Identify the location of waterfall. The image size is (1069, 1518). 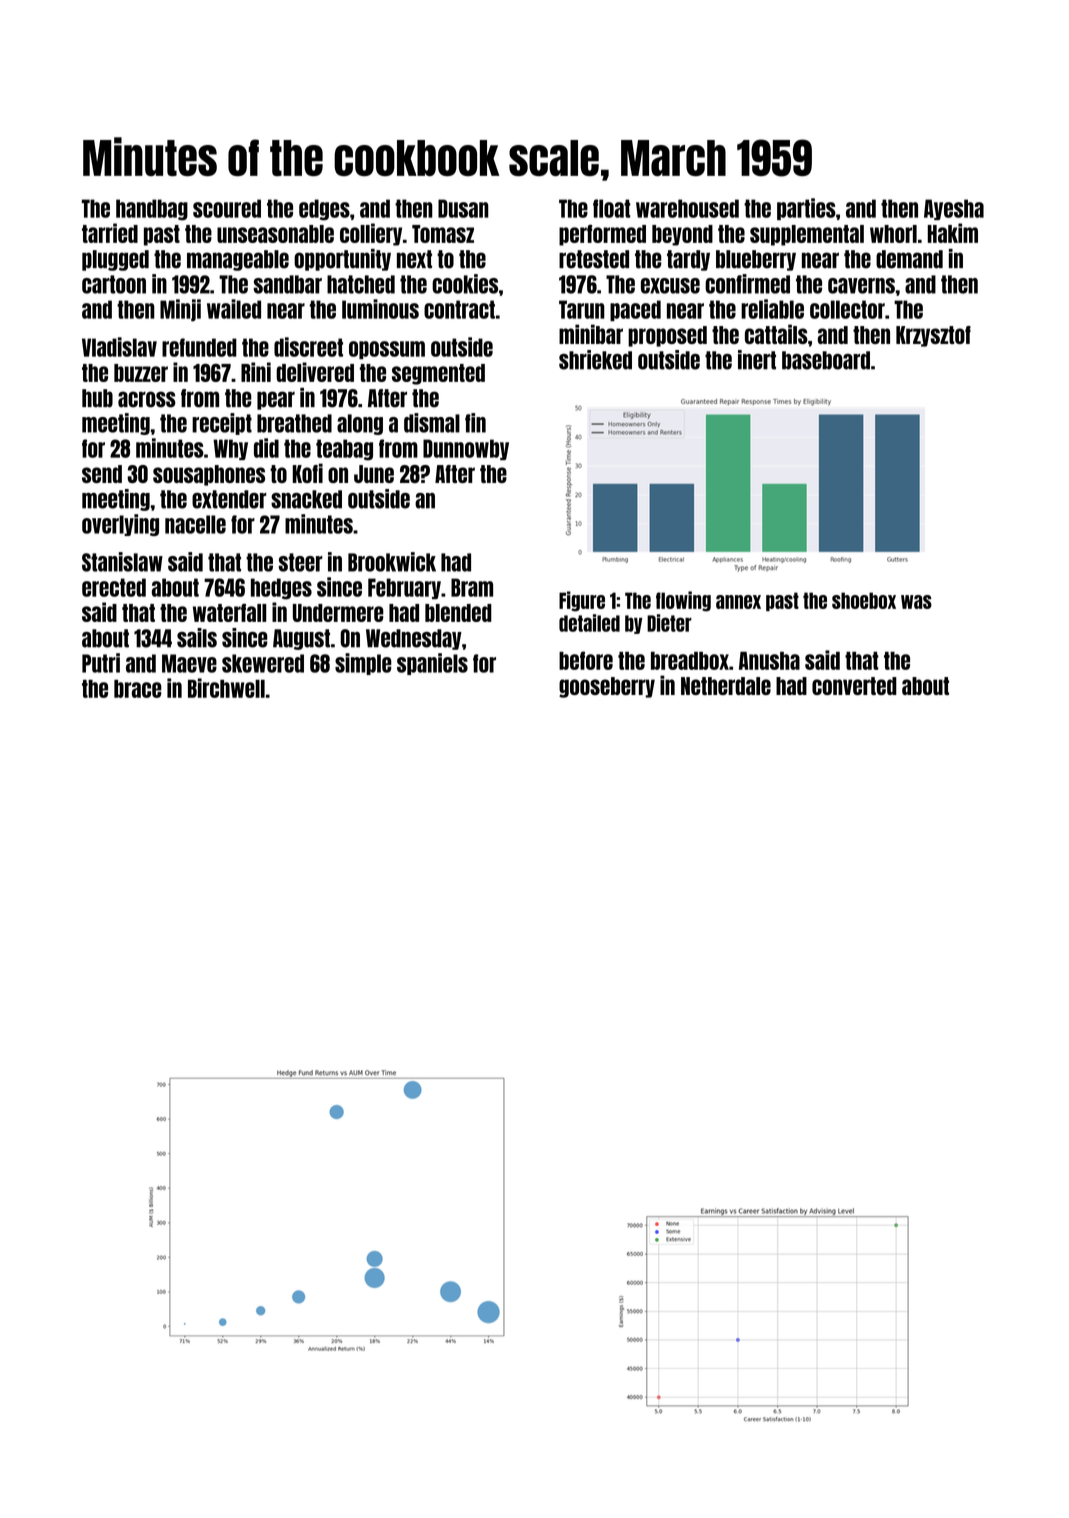
(229, 612).
